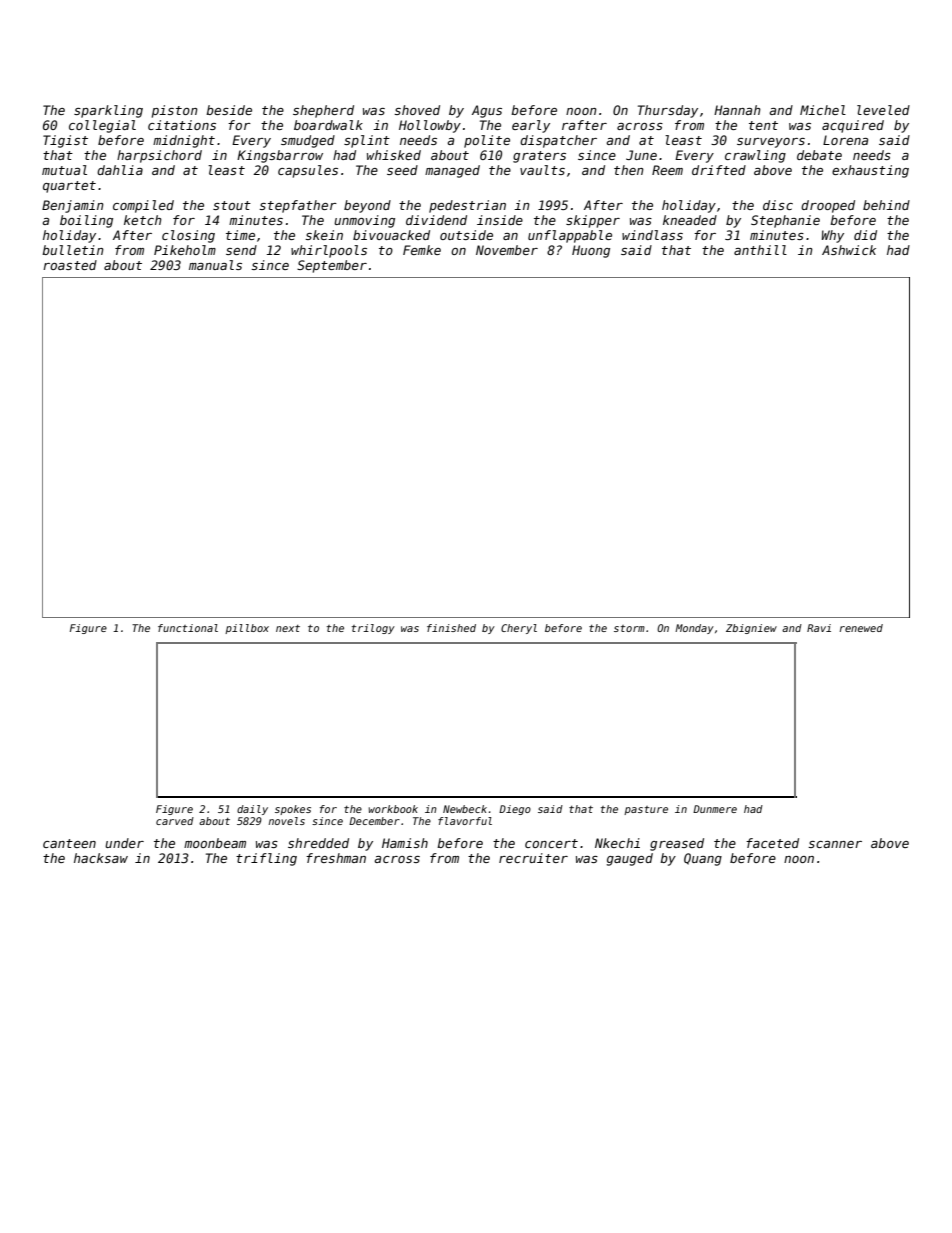 Image resolution: width=952 pixels, height=1233 pixels. What do you see at coordinates (175, 111) in the screenshot?
I see `piston` at bounding box center [175, 111].
